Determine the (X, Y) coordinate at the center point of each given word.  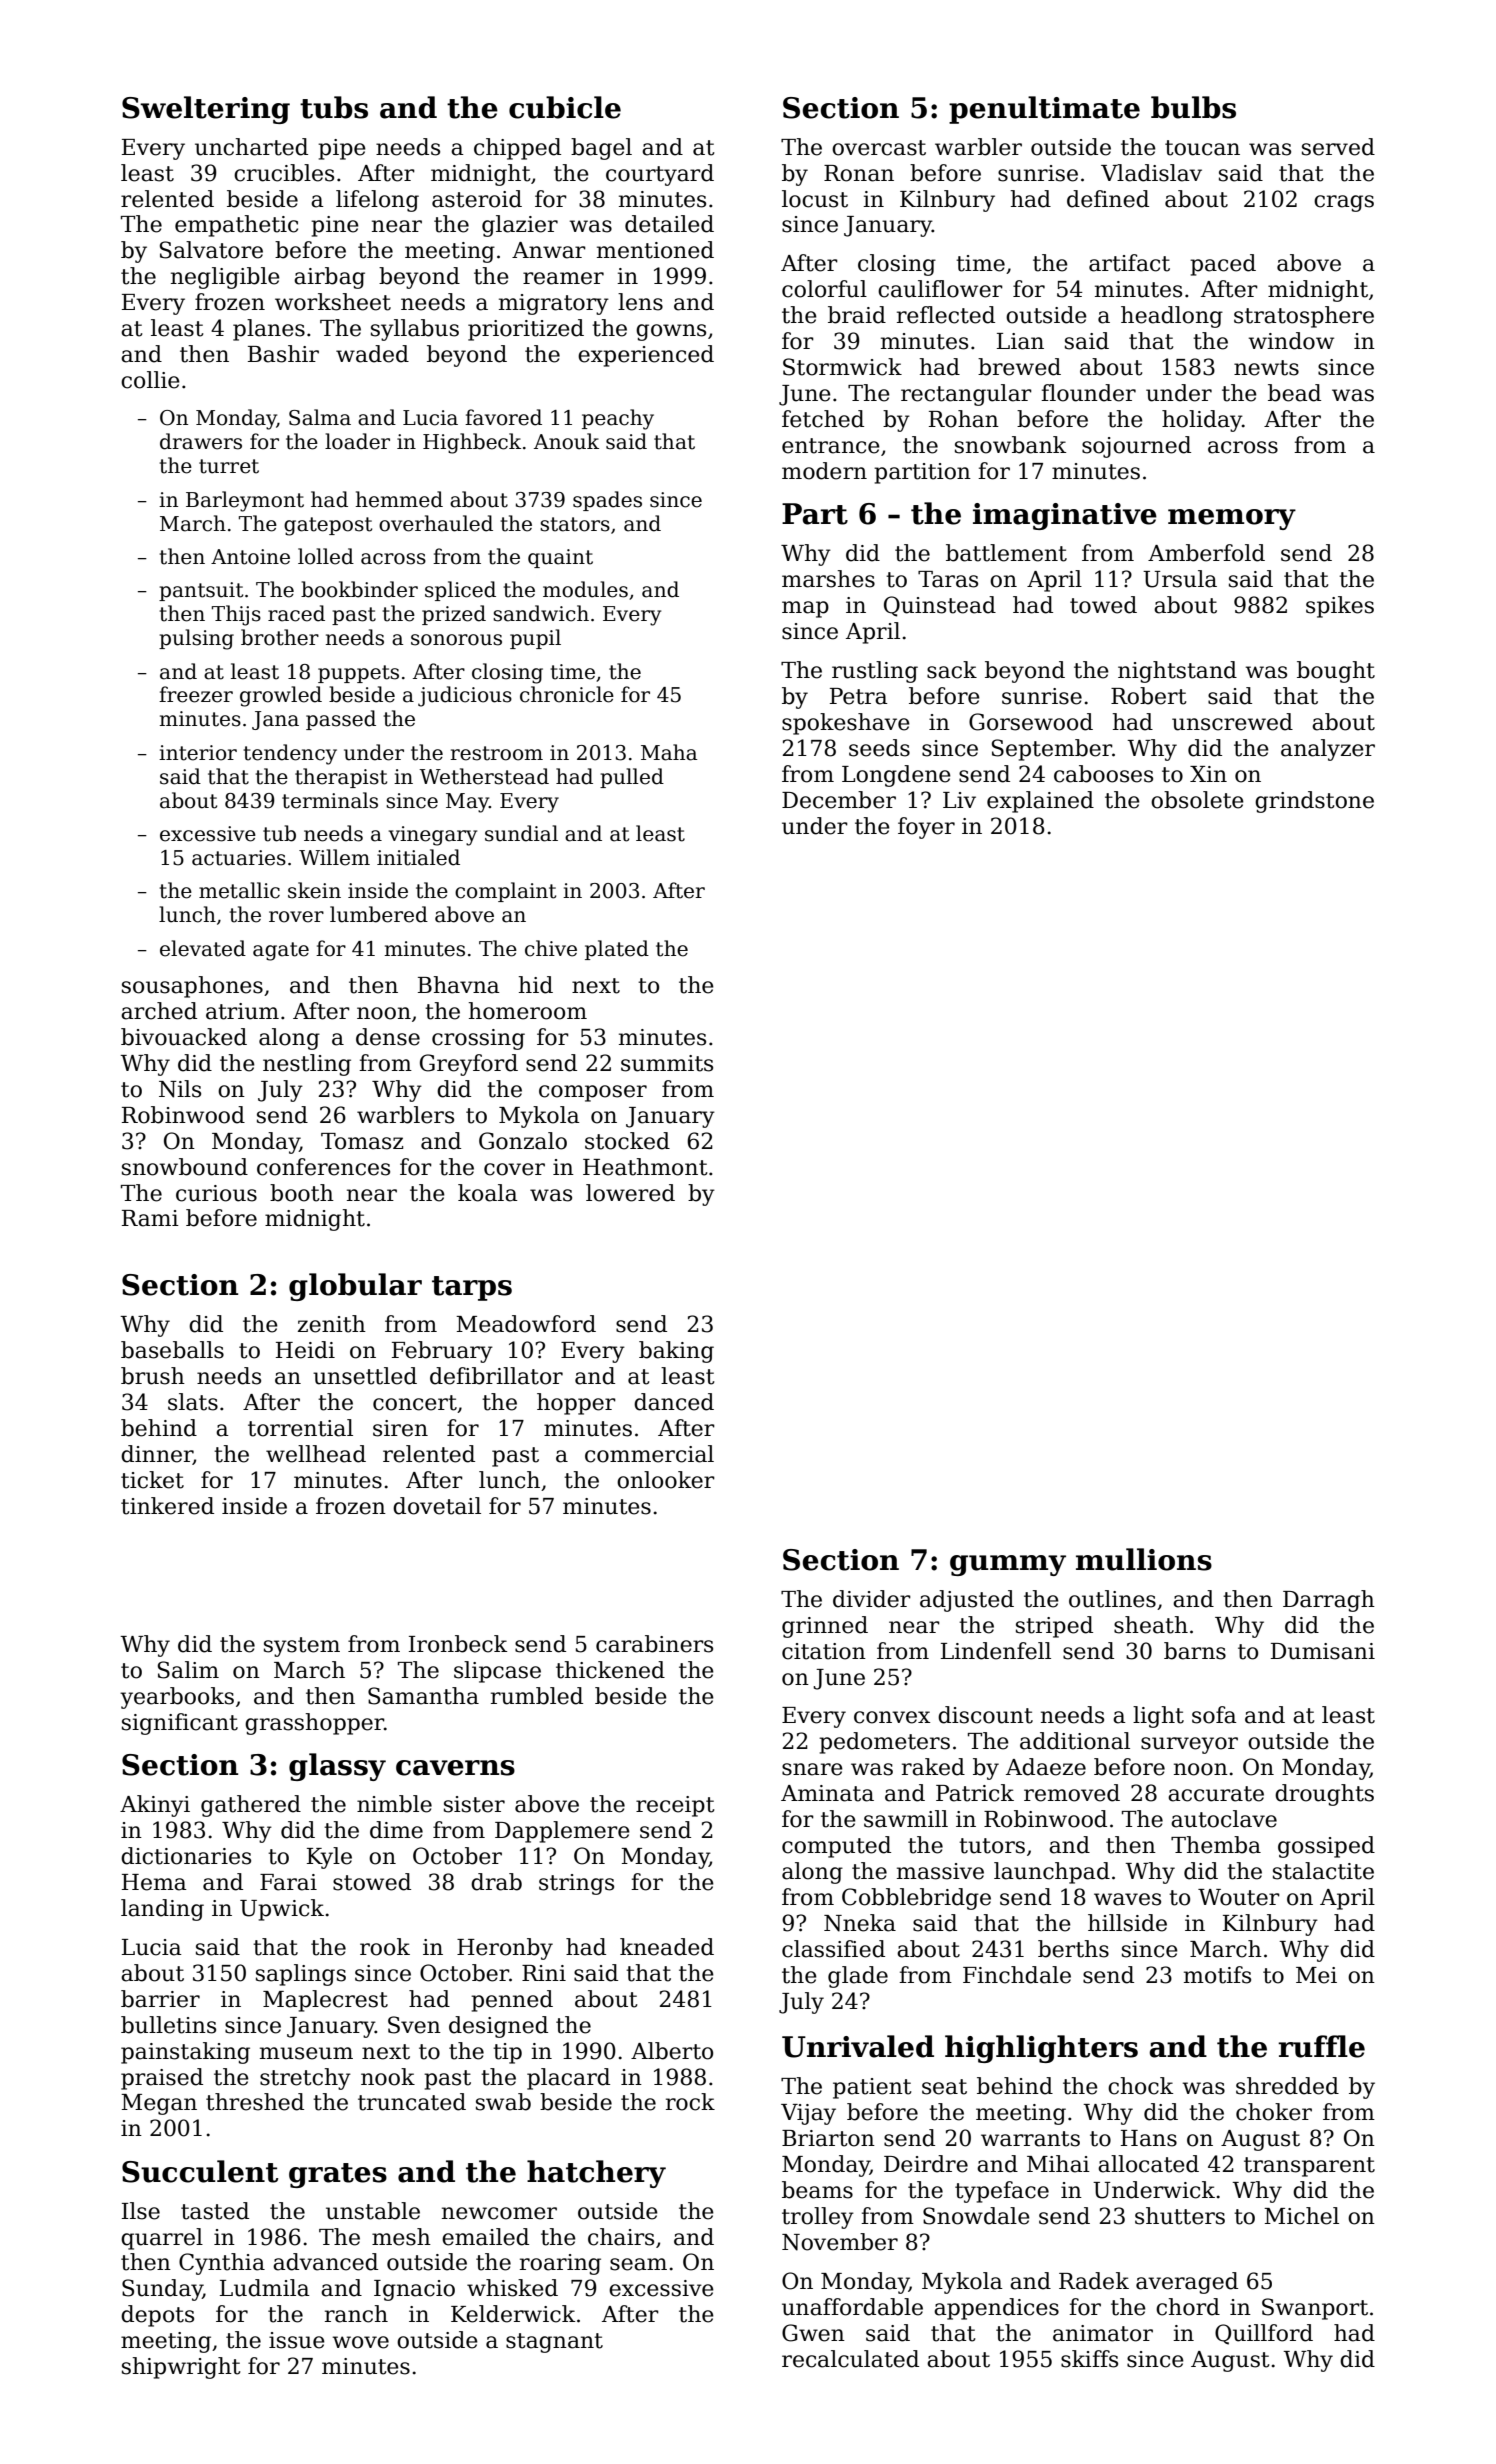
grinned (825, 1627)
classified (833, 1949)
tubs (334, 107)
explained (1040, 802)
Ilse (141, 2211)
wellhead (316, 1454)
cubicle (565, 107)
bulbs (1193, 107)
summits (667, 1063)
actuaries (239, 858)
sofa (1214, 1715)
